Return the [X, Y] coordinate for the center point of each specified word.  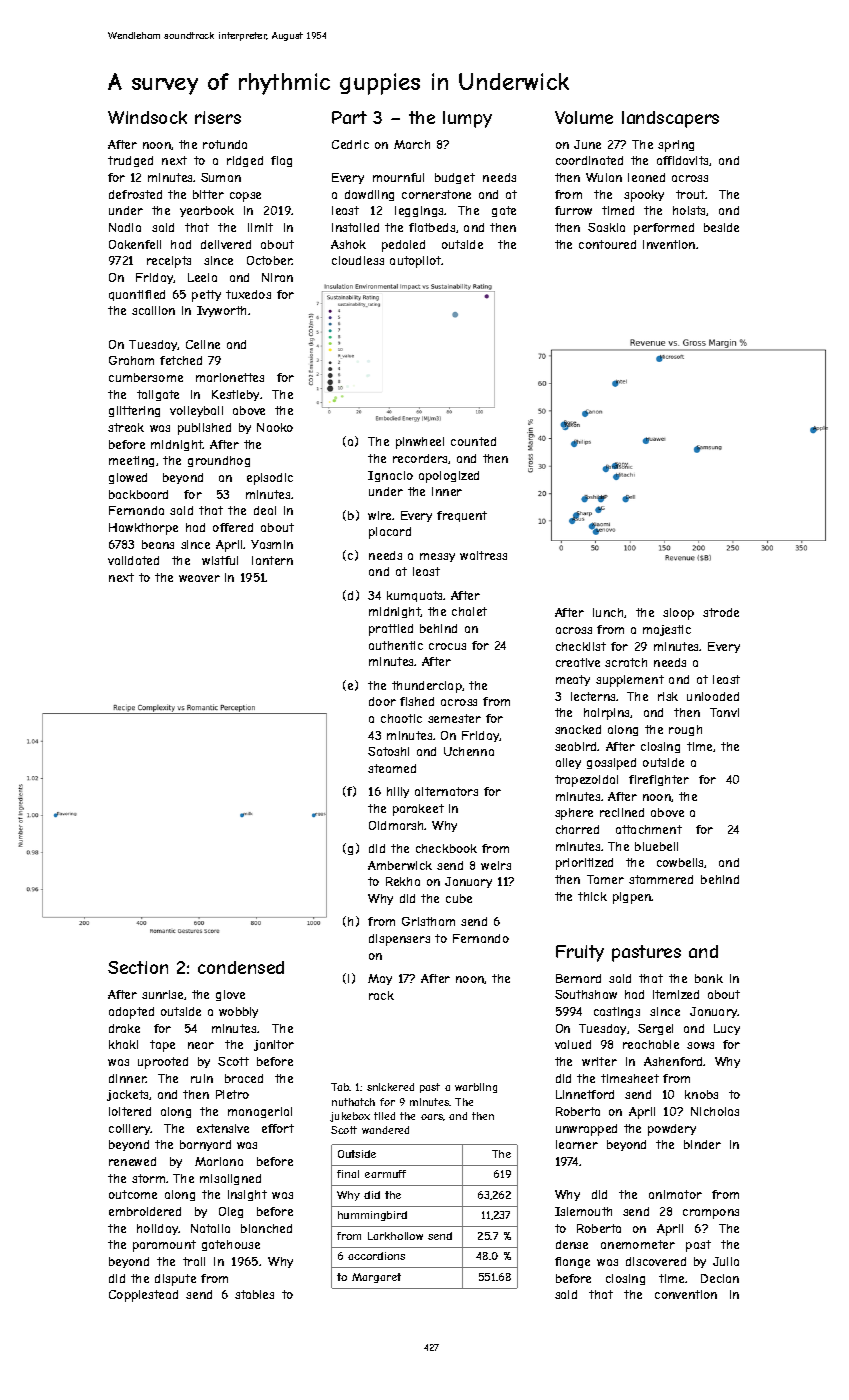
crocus [447, 646]
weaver [199, 578]
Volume [584, 117]
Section [138, 967]
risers [218, 117]
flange [572, 1262]
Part [349, 117]
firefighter [659, 780]
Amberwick [400, 865]
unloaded [713, 696]
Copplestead [143, 1296]
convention [686, 1294]
